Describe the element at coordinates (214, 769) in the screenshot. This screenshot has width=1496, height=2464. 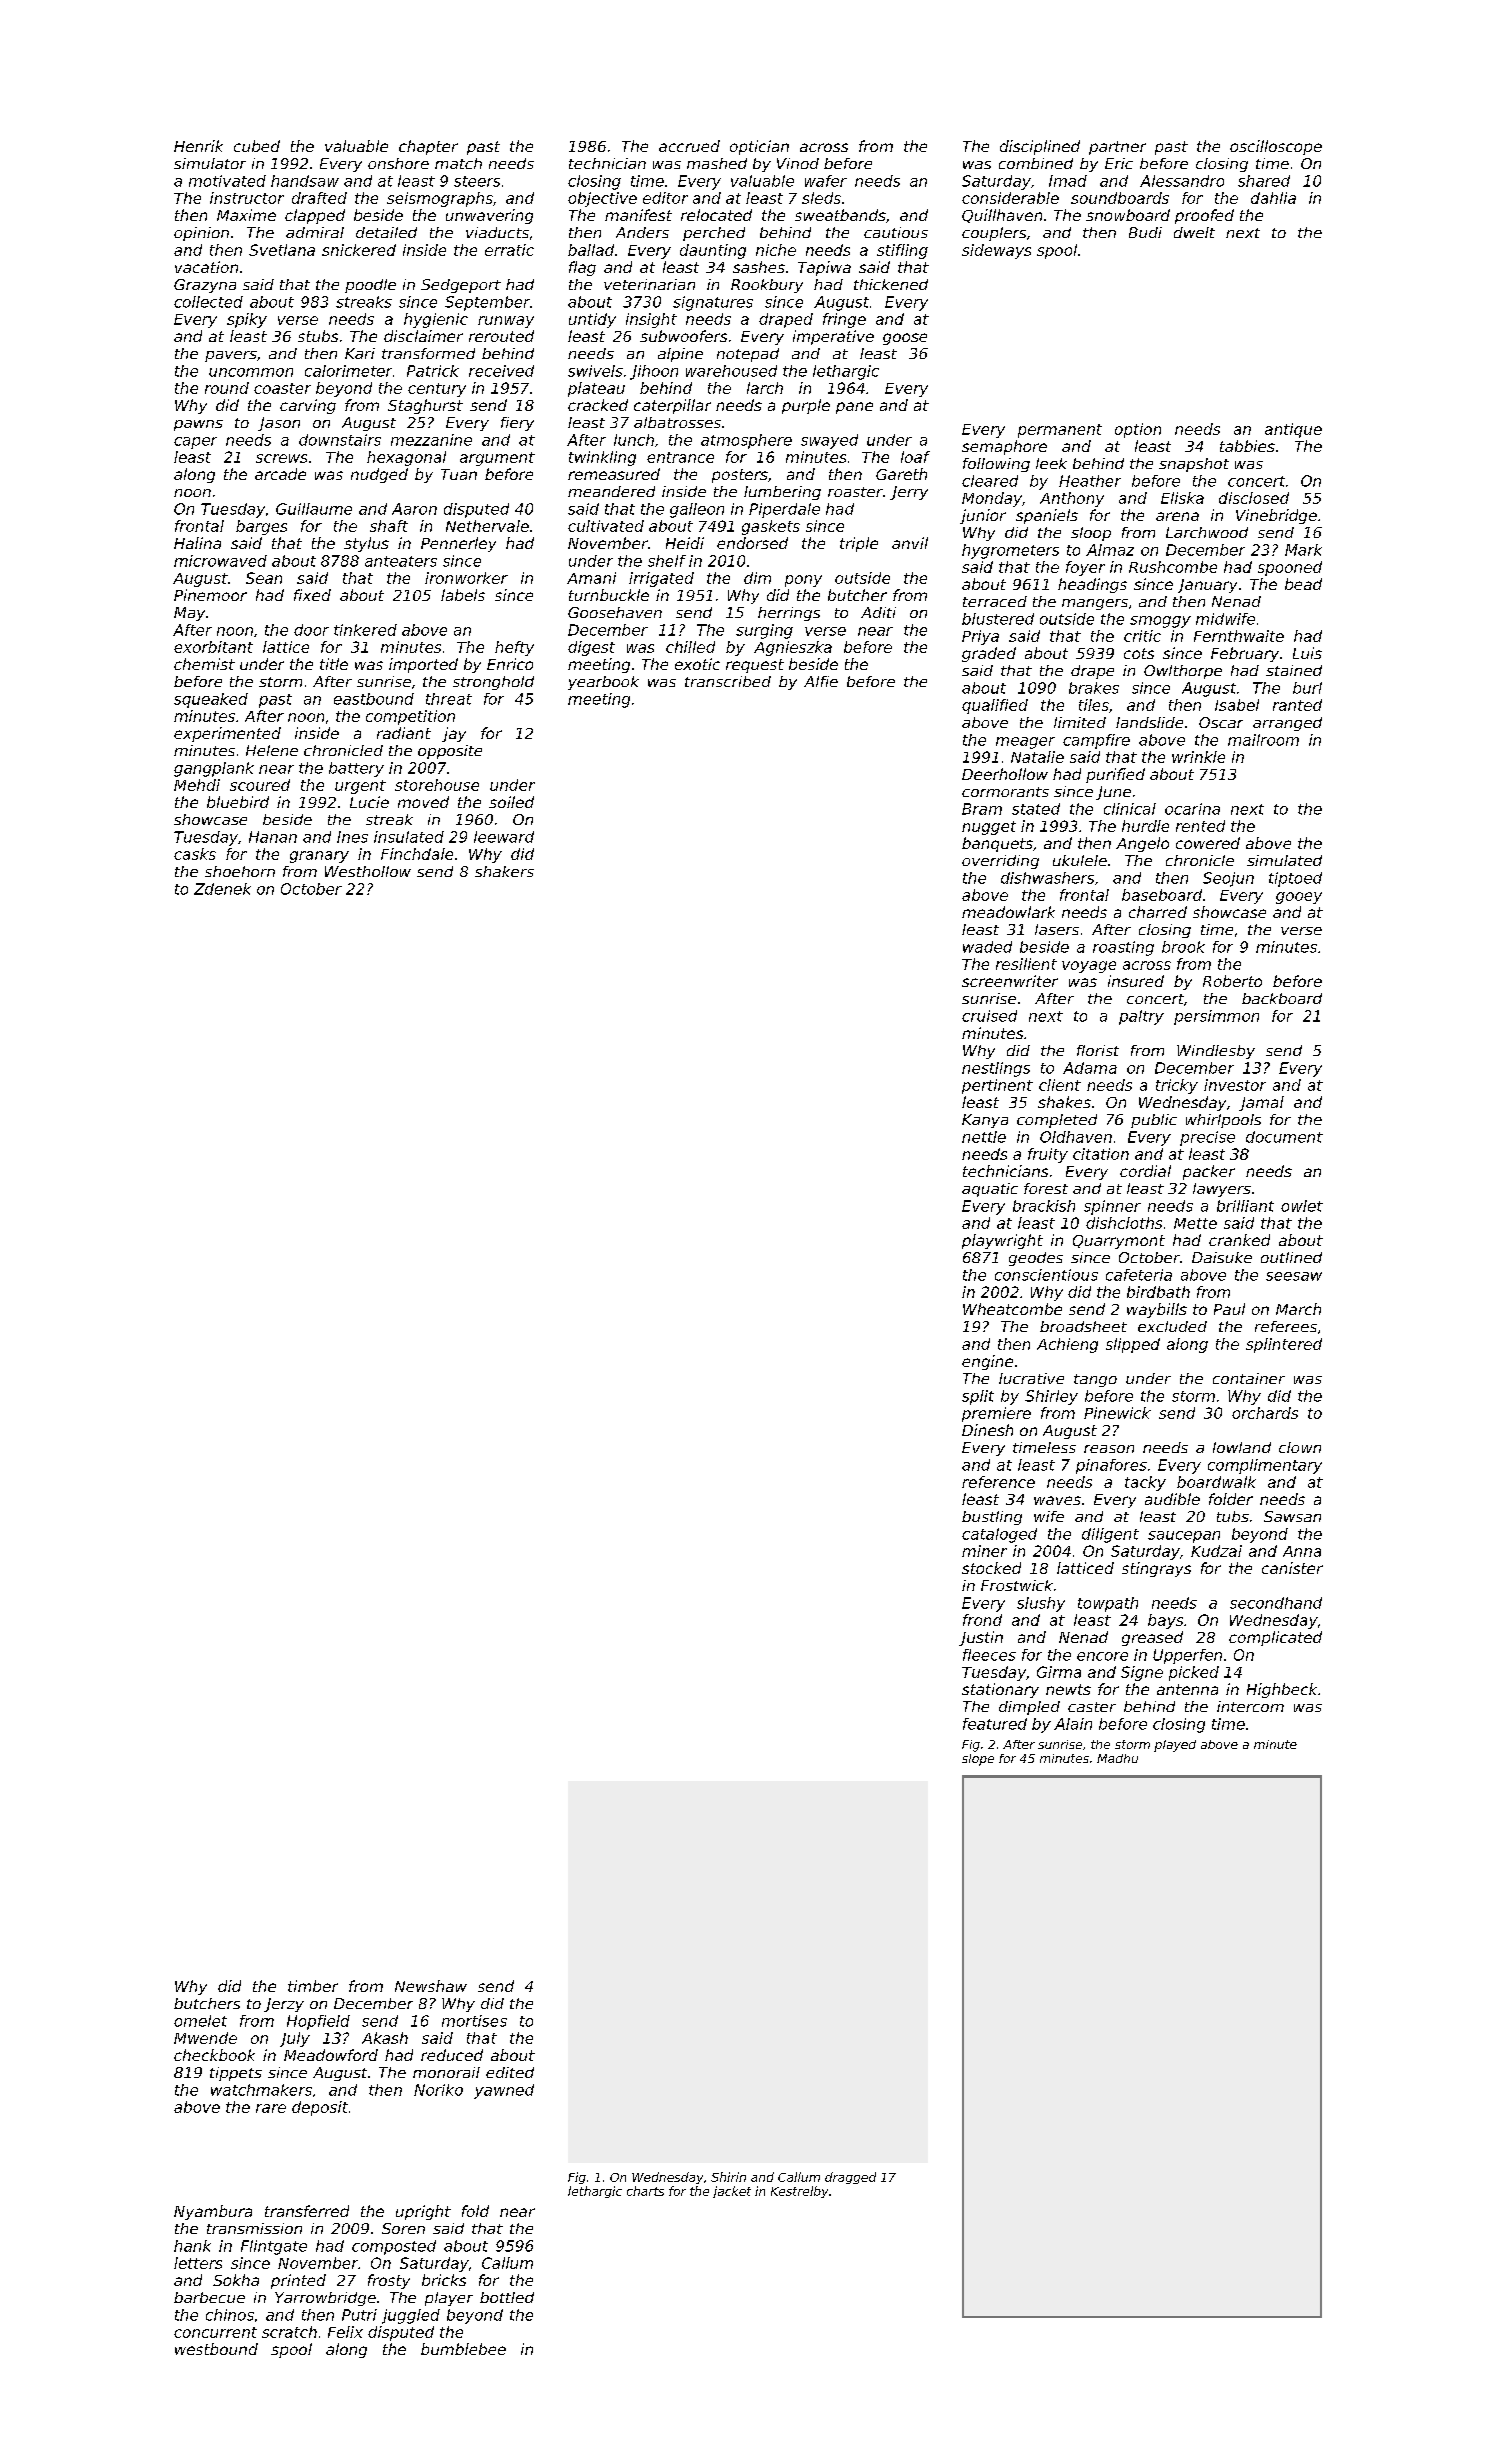
I see `gangplank` at that location.
